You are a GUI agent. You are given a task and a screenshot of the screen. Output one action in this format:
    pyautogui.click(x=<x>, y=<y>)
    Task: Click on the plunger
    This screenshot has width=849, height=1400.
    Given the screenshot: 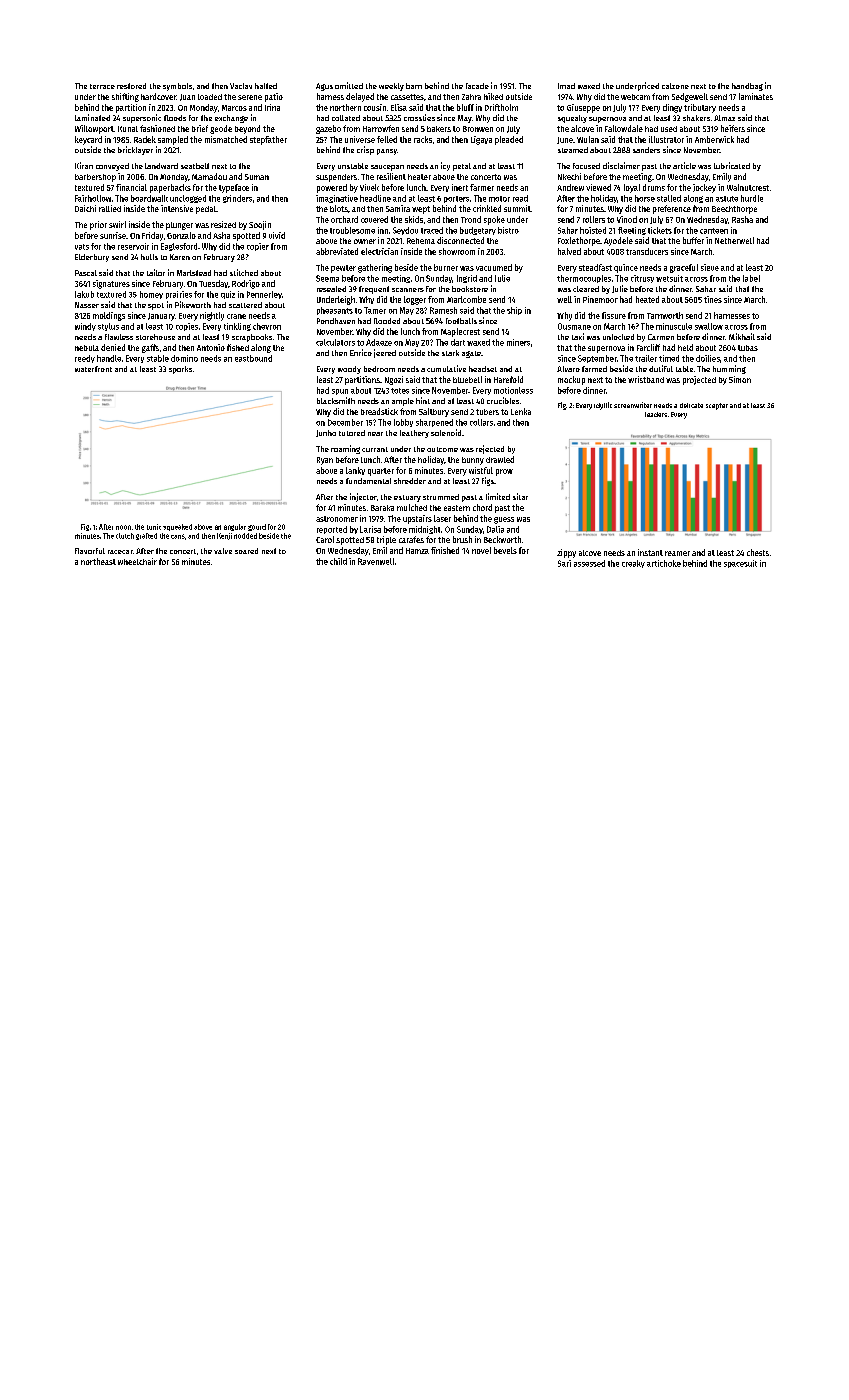 What is the action you would take?
    pyautogui.click(x=179, y=226)
